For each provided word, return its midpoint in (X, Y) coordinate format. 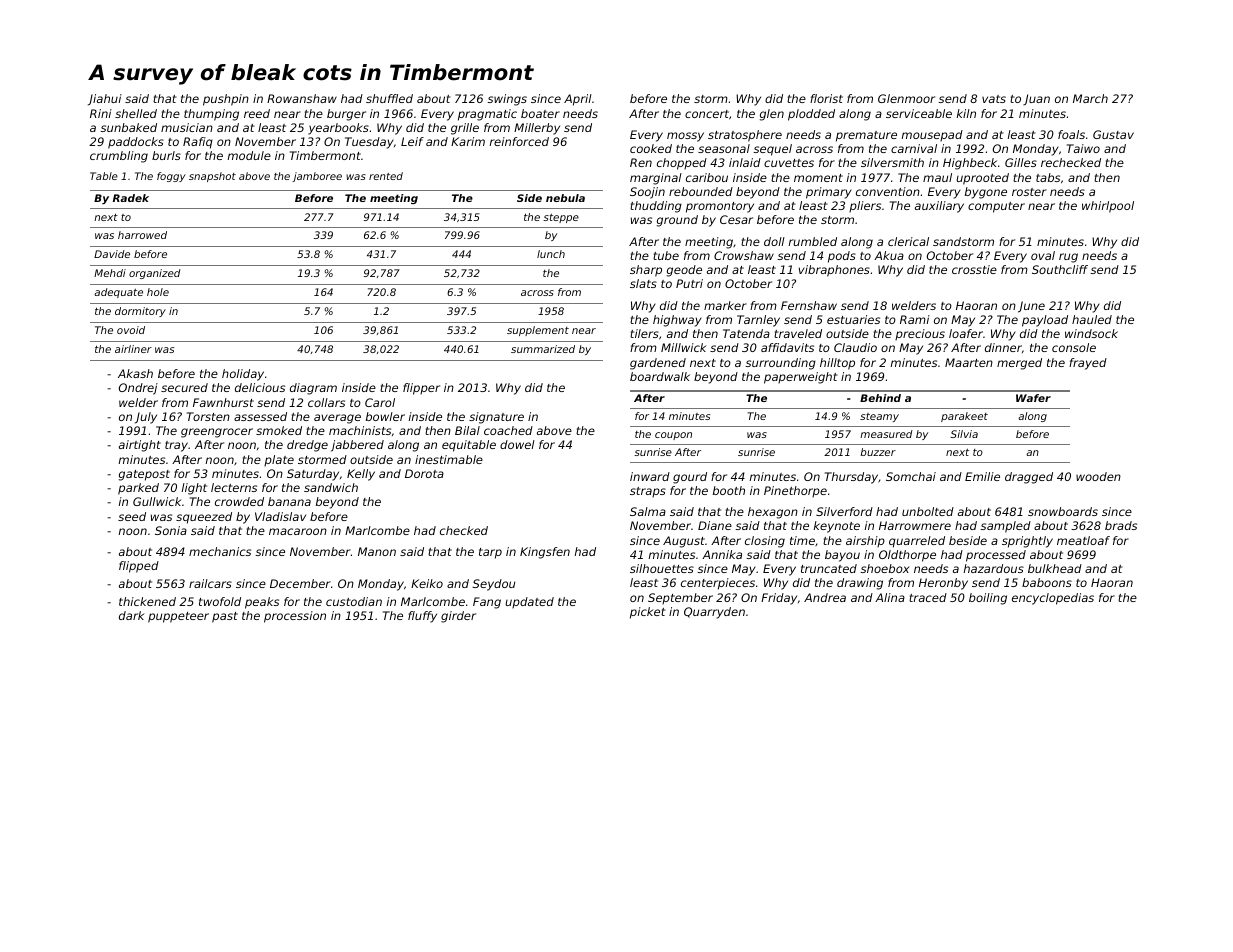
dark (131, 615)
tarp (490, 553)
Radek (131, 198)
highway (677, 321)
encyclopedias (1053, 599)
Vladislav (280, 516)
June (1031, 307)
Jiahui (105, 100)
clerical (908, 241)
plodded (811, 115)
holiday (243, 375)
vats (994, 99)
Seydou (493, 585)
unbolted (928, 511)
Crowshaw (744, 255)
